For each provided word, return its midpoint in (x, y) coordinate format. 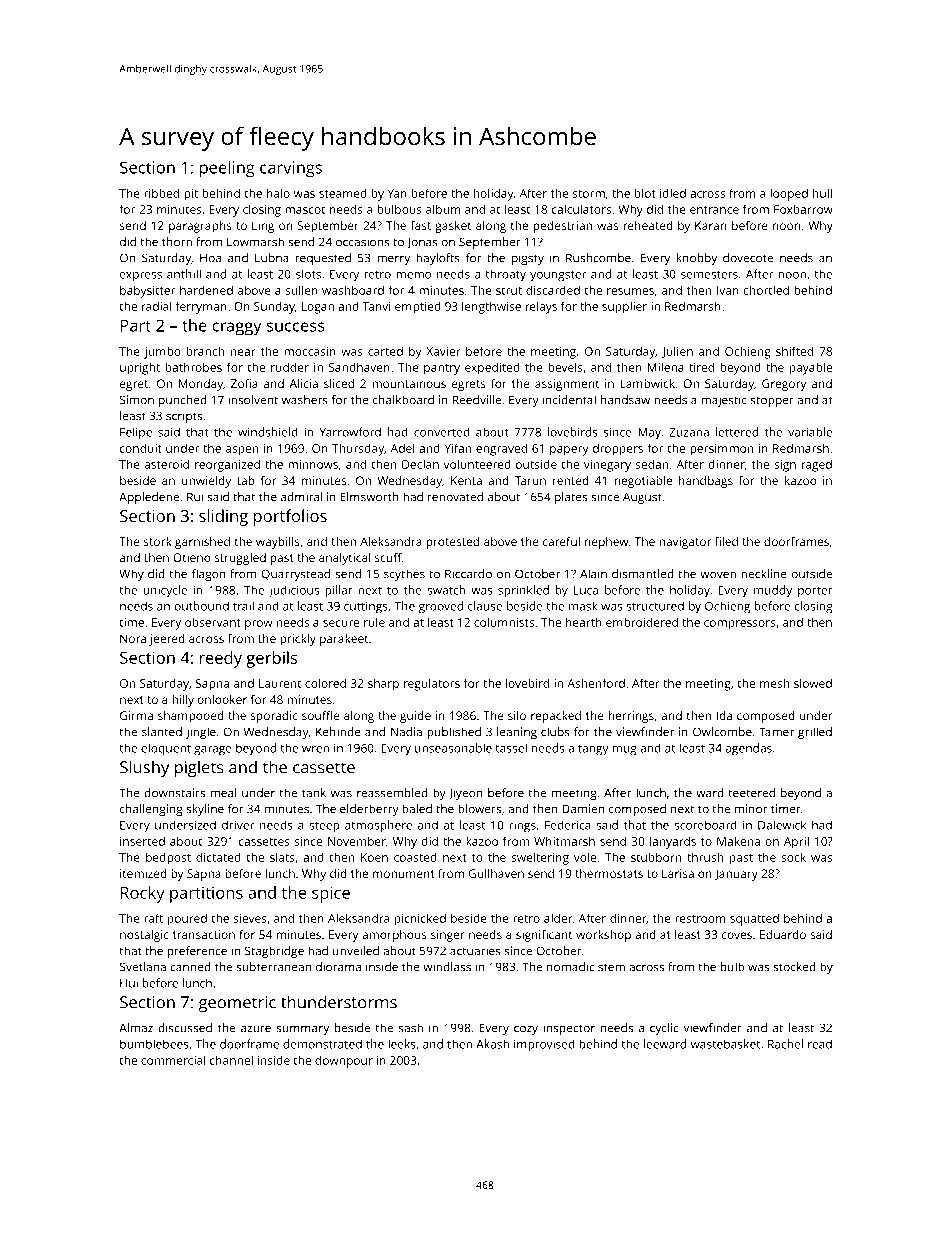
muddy (773, 591)
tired (701, 367)
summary (302, 1030)
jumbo (162, 353)
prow (259, 625)
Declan (420, 464)
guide (415, 717)
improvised (544, 1045)
